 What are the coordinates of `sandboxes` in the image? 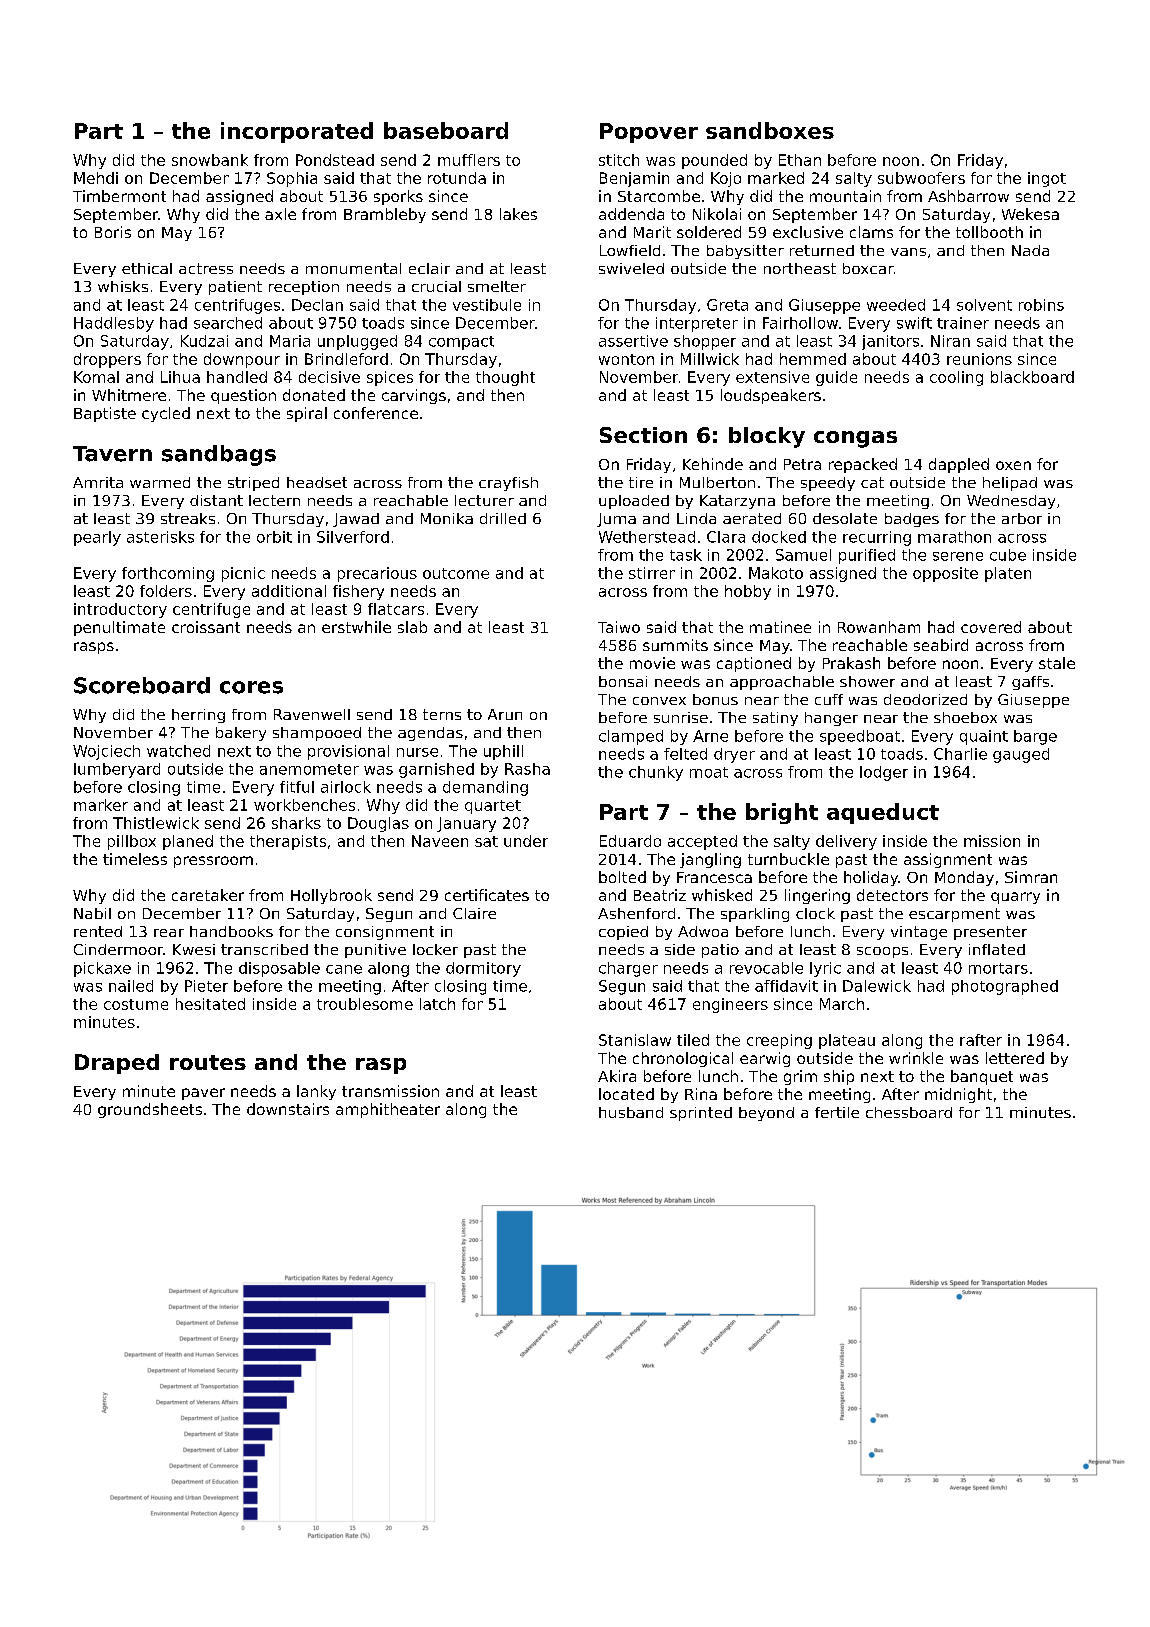 It's located at (770, 130).
